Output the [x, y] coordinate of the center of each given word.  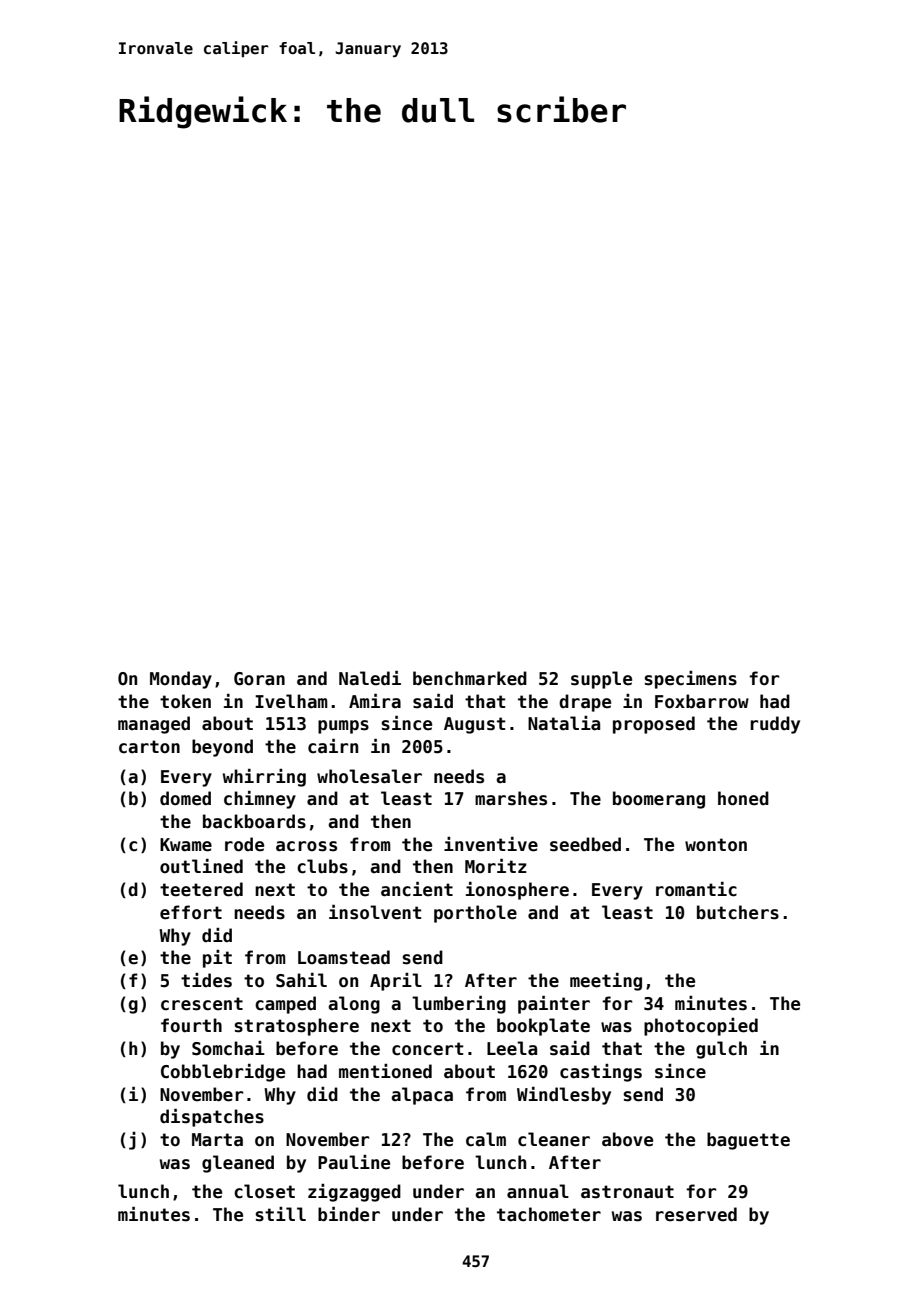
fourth [191, 1025]
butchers [738, 912]
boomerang [659, 800]
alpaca [422, 1096]
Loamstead [344, 957]
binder [349, 1214]
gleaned [238, 1164]
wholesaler [369, 776]
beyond [222, 748]
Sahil [301, 980]
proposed [654, 725]
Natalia [564, 723]
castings [601, 1073]
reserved [696, 1214]
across [306, 846]
